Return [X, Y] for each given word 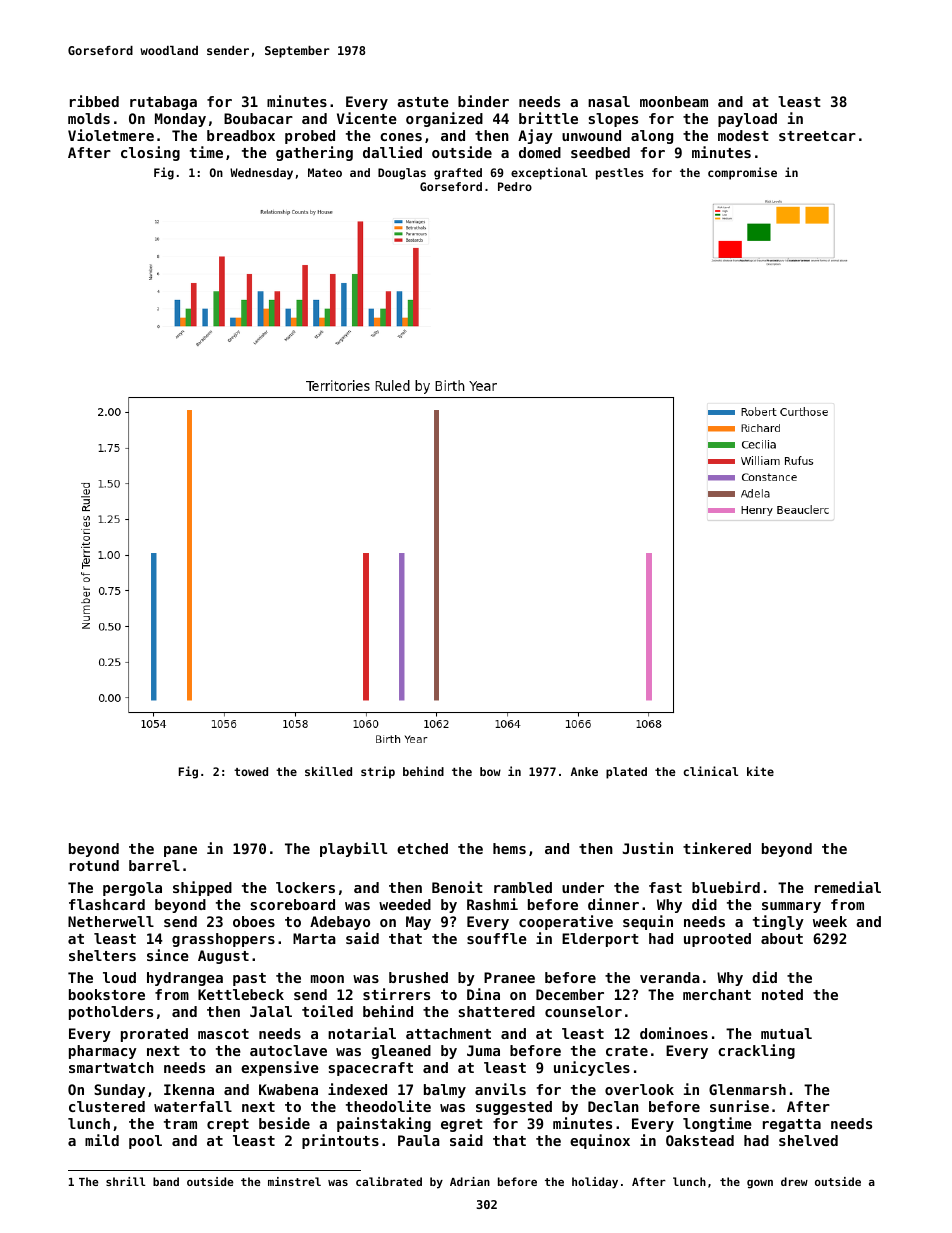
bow [490, 771]
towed [251, 771]
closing [150, 153]
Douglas [402, 174]
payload [747, 120]
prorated [154, 1035]
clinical [711, 771]
